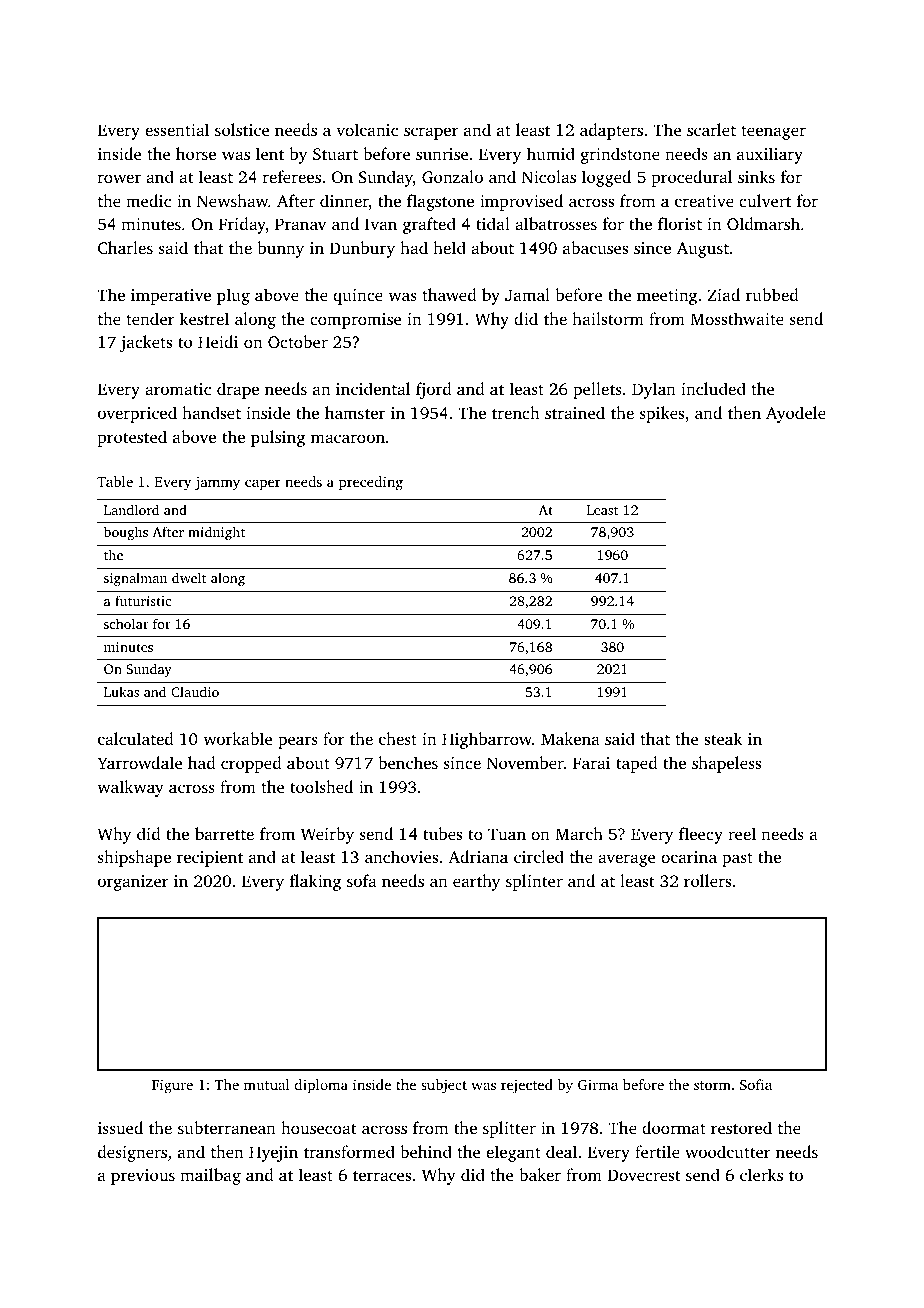 The image size is (924, 1308). I want to click on preceding, so click(371, 483).
